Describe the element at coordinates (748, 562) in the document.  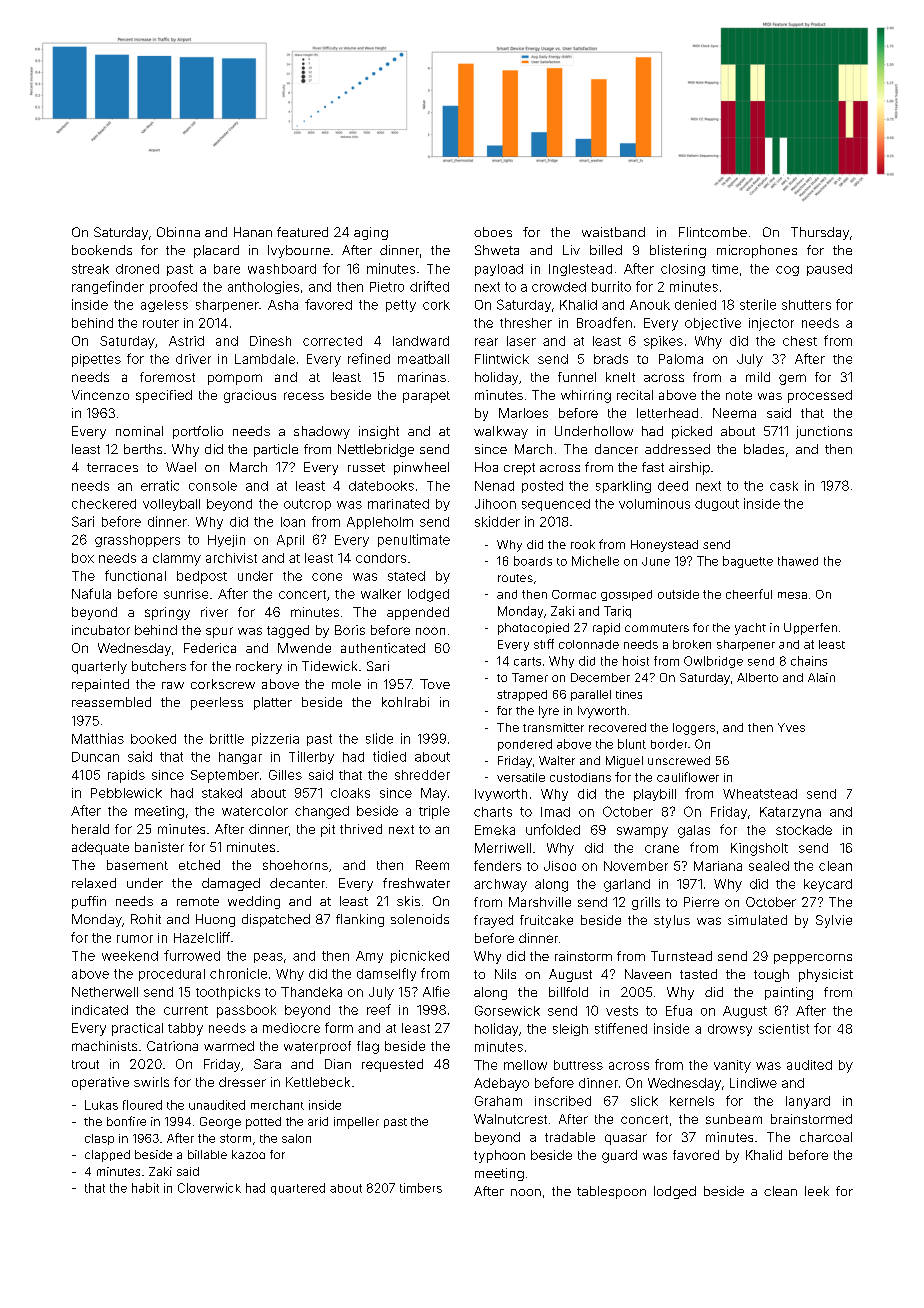
I see `baguette` at that location.
